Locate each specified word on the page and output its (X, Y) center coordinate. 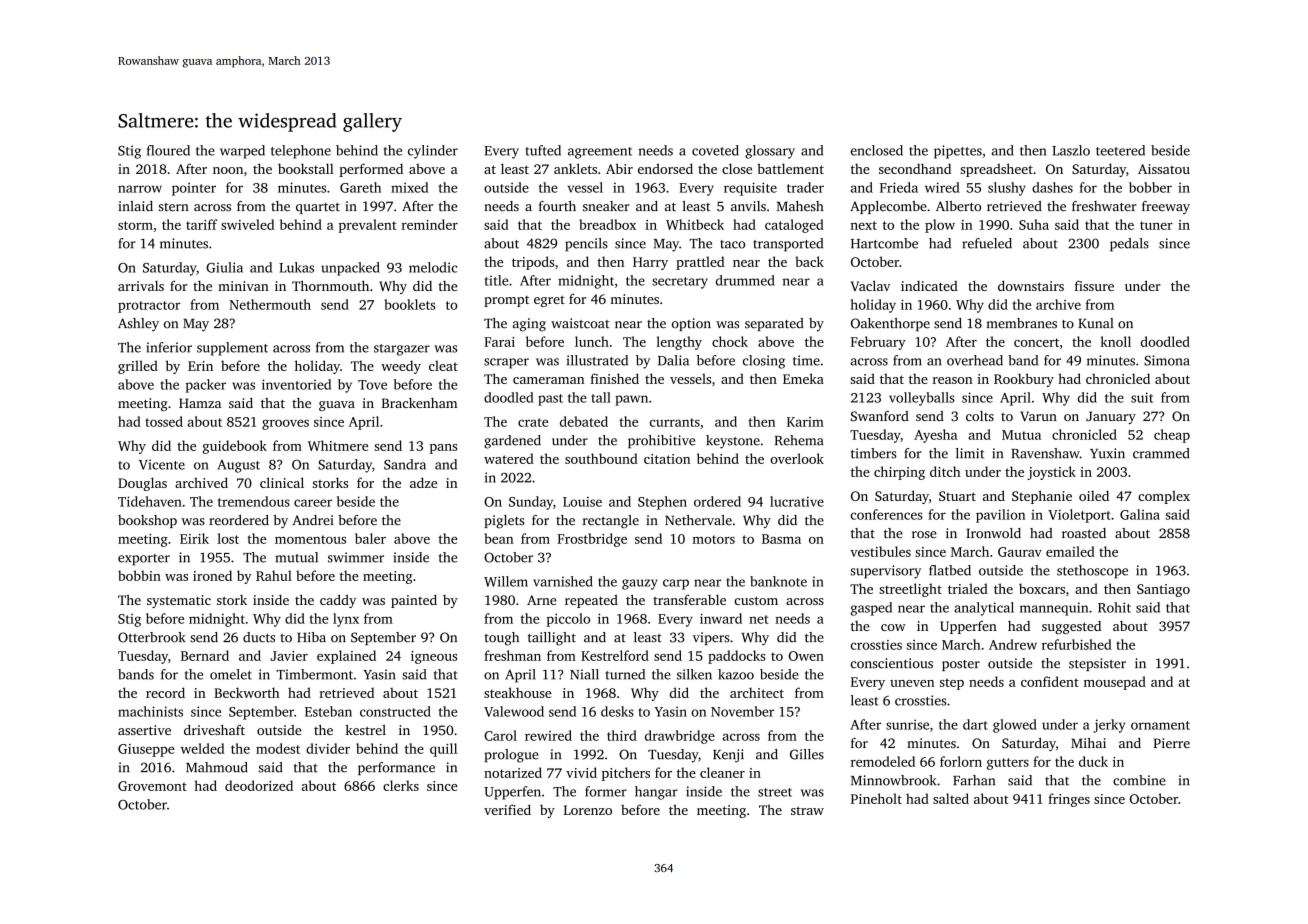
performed (371, 170)
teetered (1120, 150)
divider (328, 748)
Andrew (1013, 644)
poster (961, 665)
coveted (715, 150)
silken (694, 674)
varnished (563, 581)
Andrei (313, 520)
